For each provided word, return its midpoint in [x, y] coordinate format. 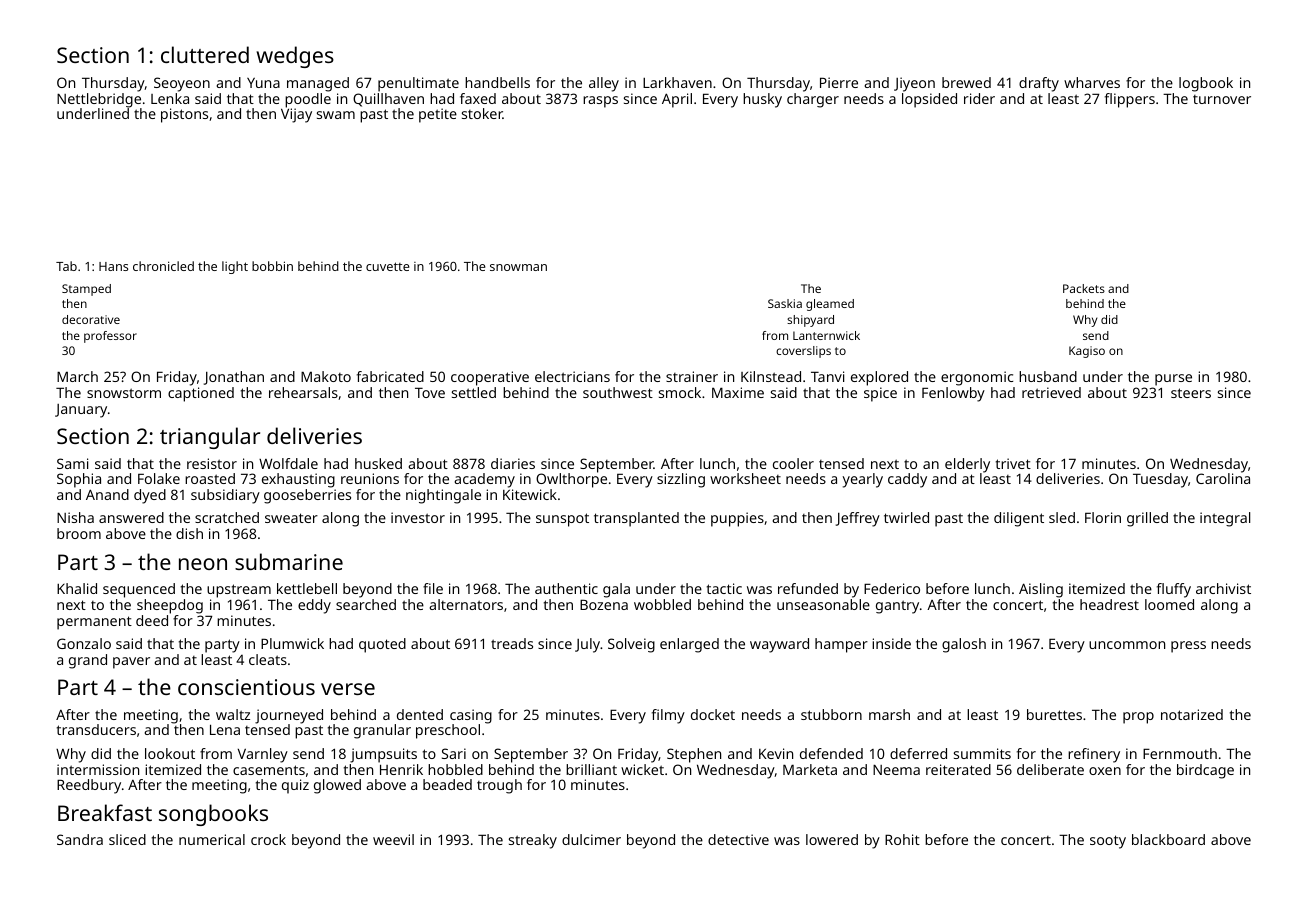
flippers [1130, 100]
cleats [268, 659]
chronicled [163, 266]
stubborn [831, 714]
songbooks [213, 815]
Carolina [1223, 478]
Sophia [79, 480]
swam [336, 115]
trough [499, 786]
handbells [497, 82]
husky [762, 100]
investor [418, 517]
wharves [1092, 82]
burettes [1054, 714]
